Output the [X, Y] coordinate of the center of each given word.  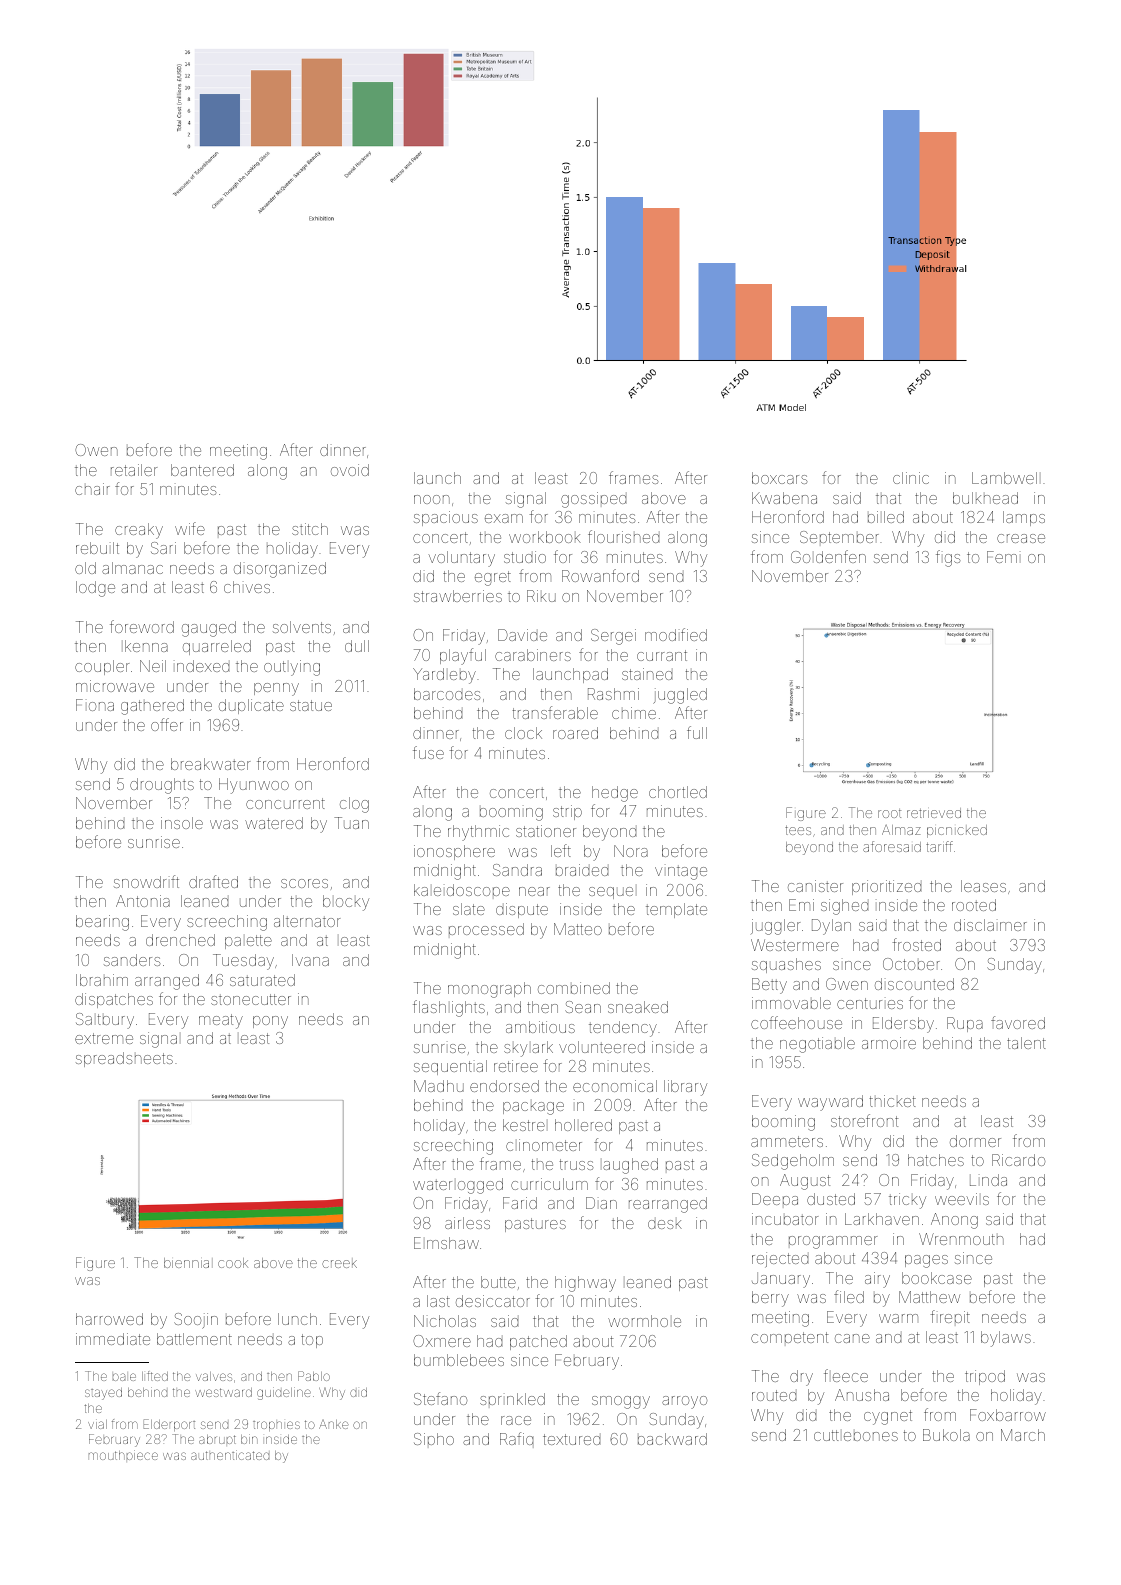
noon [432, 499]
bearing [102, 923]
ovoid [350, 470]
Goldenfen [828, 556]
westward [223, 1392]
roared [575, 733]
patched [538, 1342]
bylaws [1006, 1339]
